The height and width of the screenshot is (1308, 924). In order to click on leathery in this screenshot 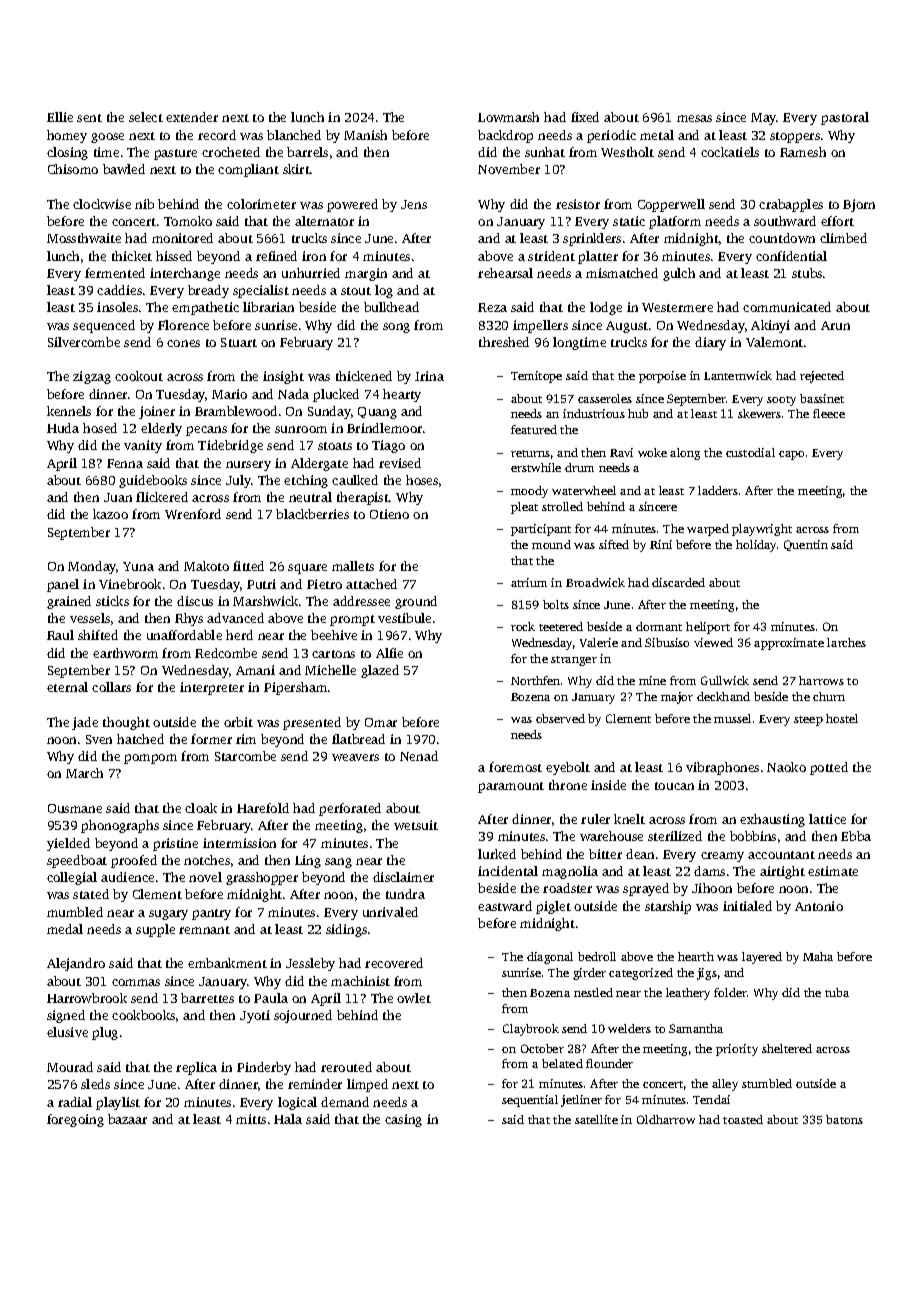, I will do `click(688, 994)`.
